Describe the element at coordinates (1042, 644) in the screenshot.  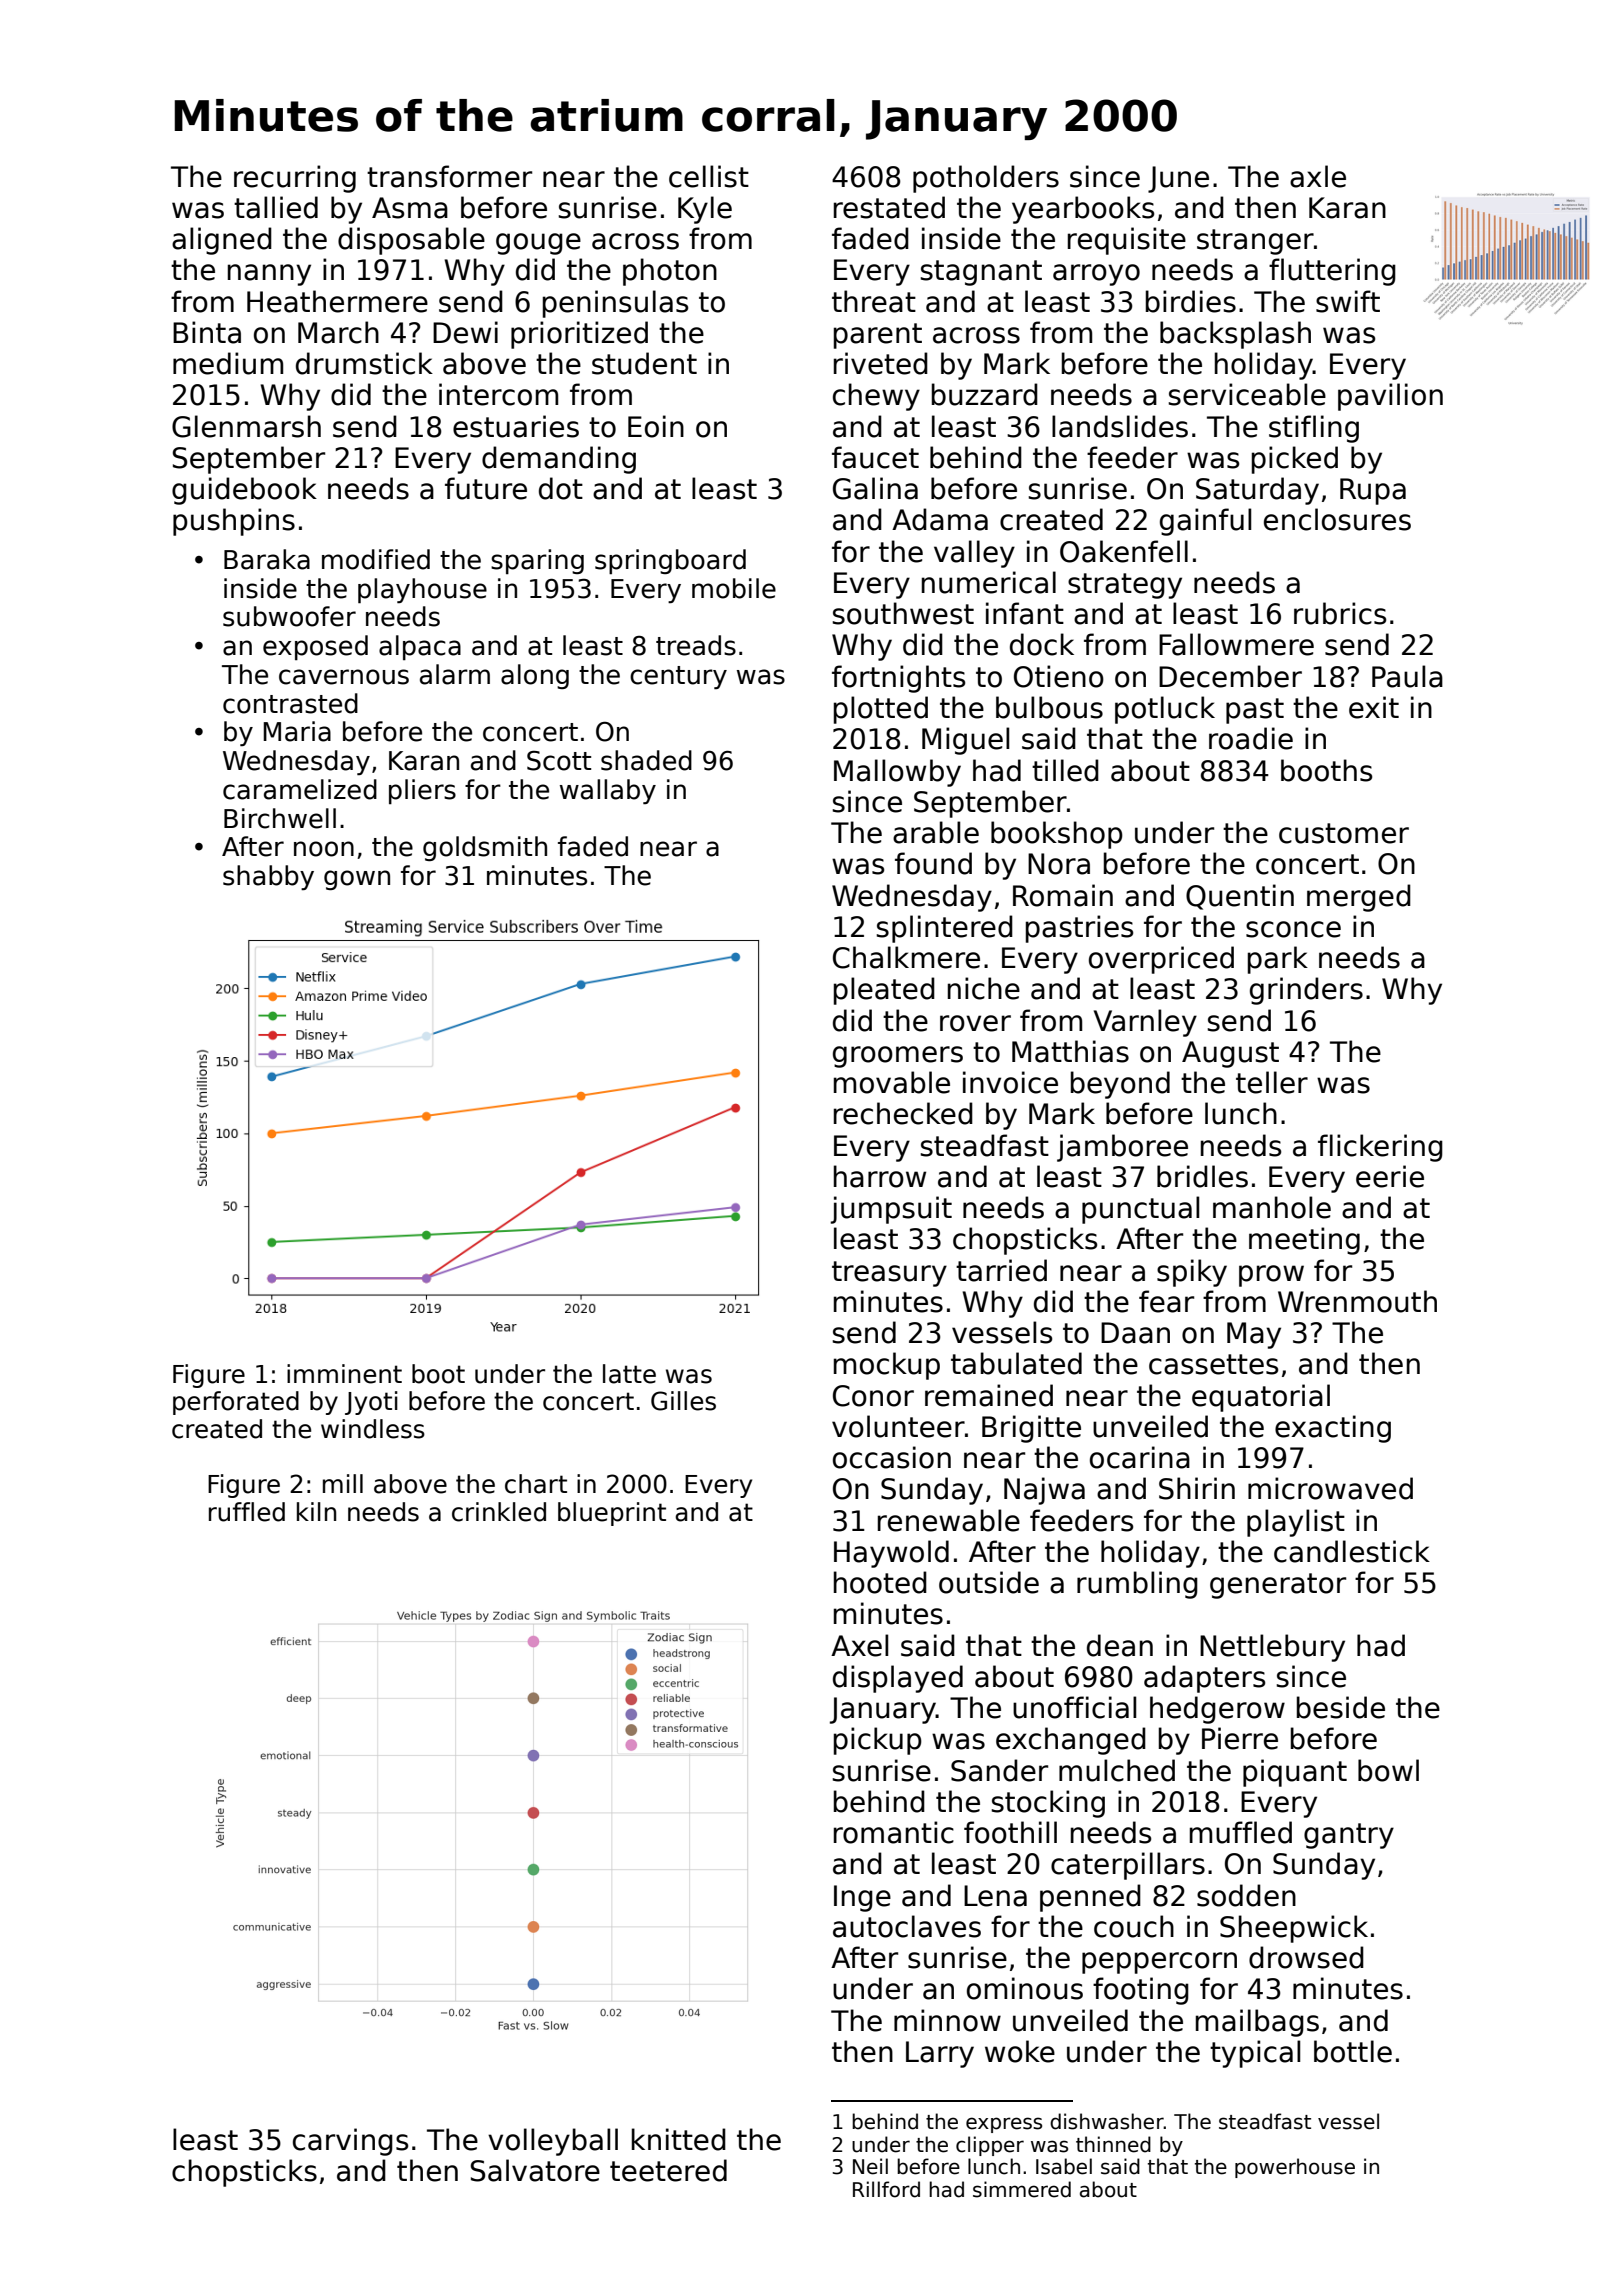
I see `dock` at that location.
